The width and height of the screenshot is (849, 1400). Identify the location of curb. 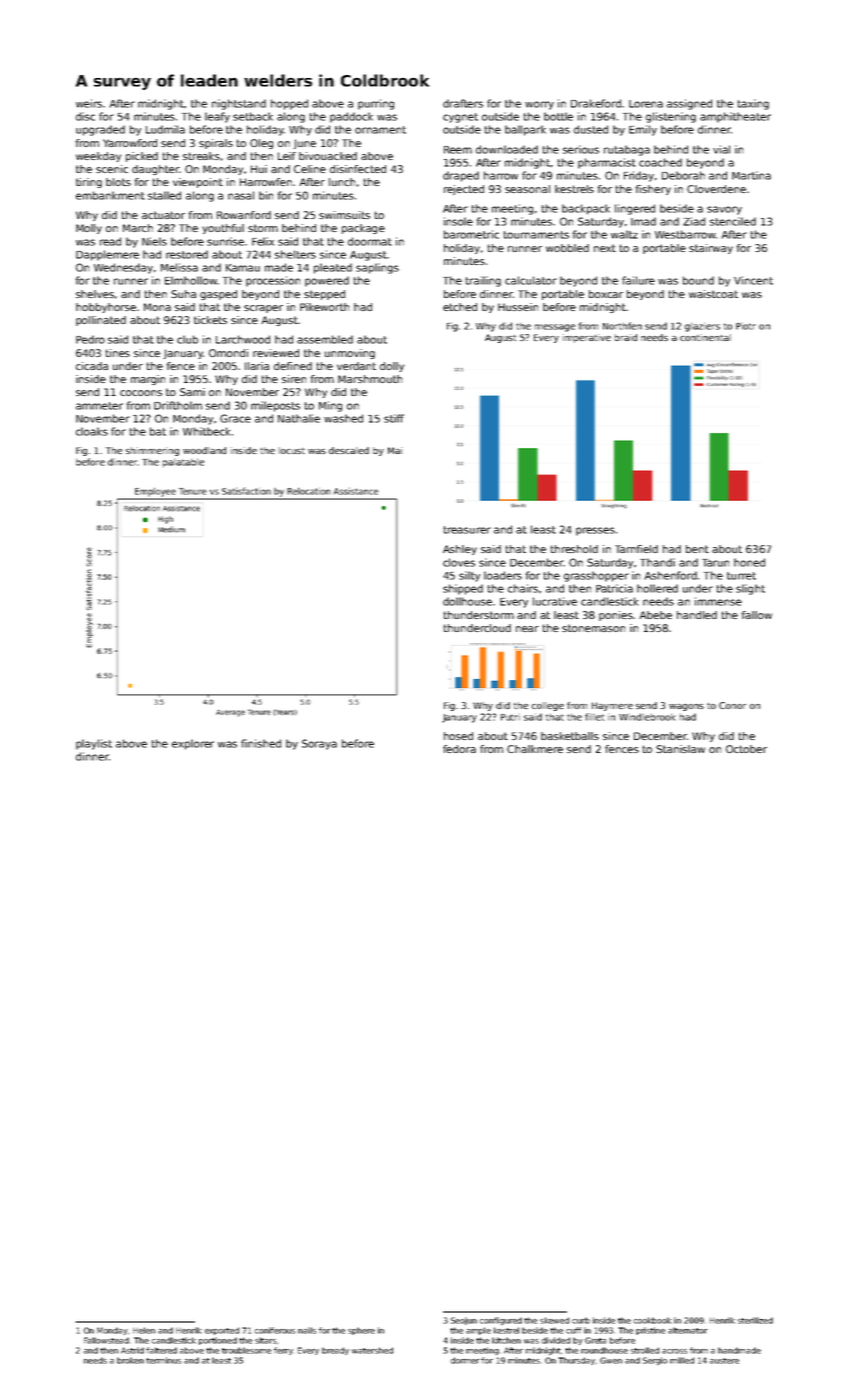
(581, 1320).
